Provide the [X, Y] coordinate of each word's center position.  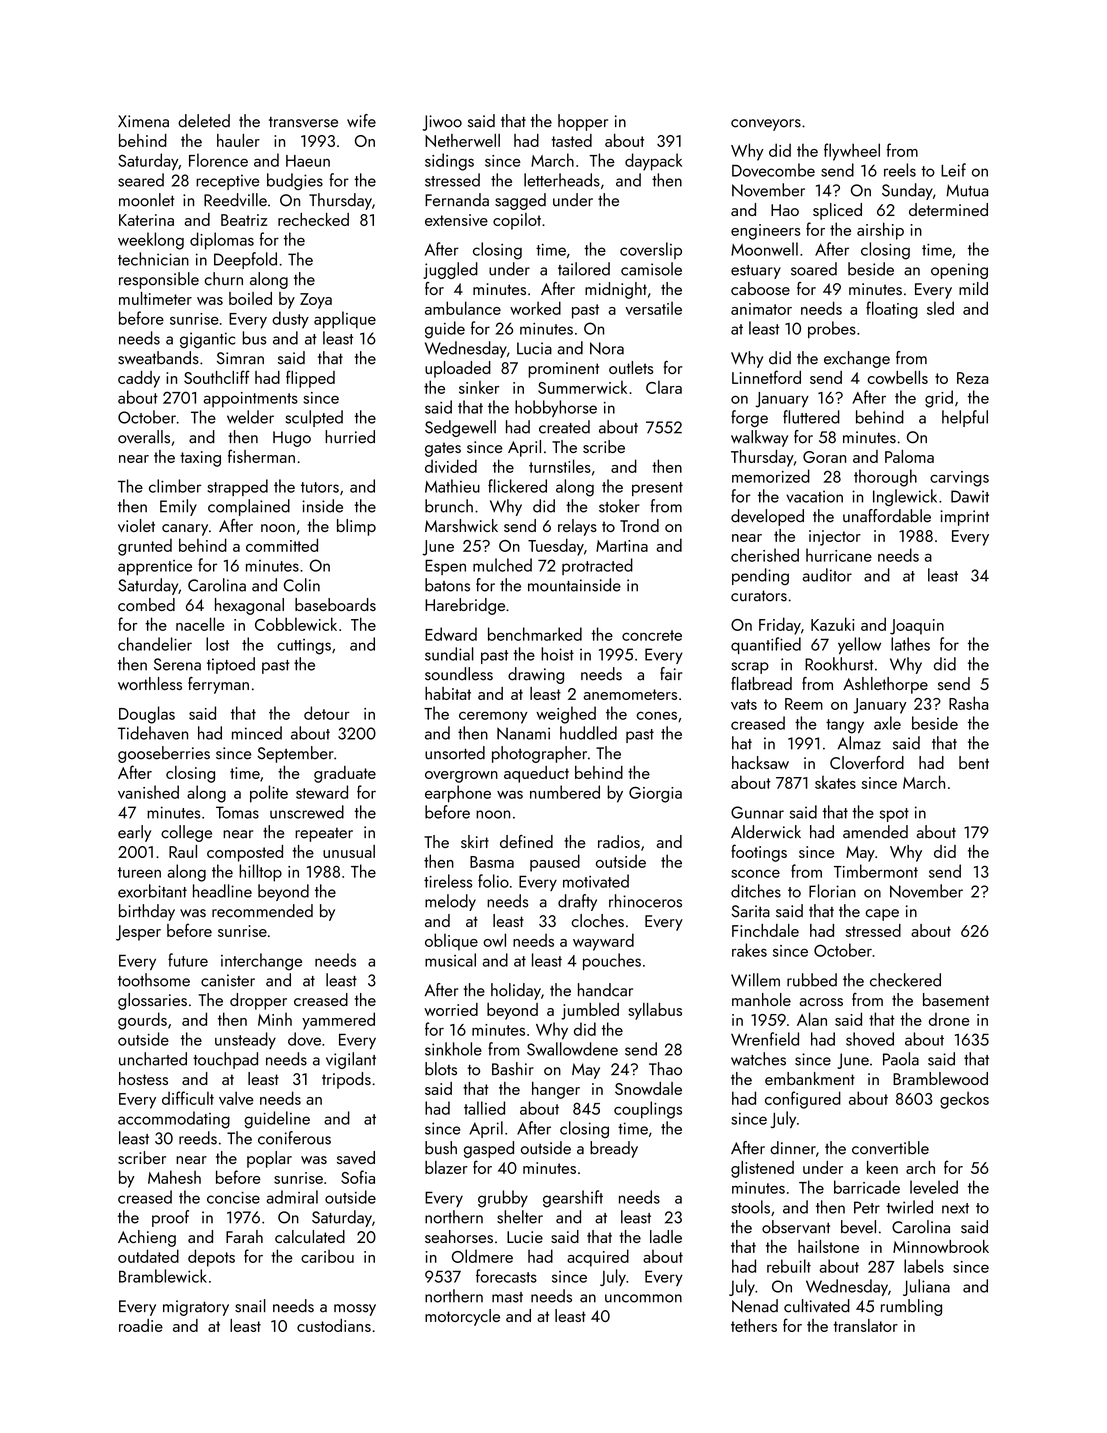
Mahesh [174, 1177]
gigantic [207, 340]
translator [865, 1325]
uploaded [458, 369]
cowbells [897, 377]
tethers [754, 1325]
